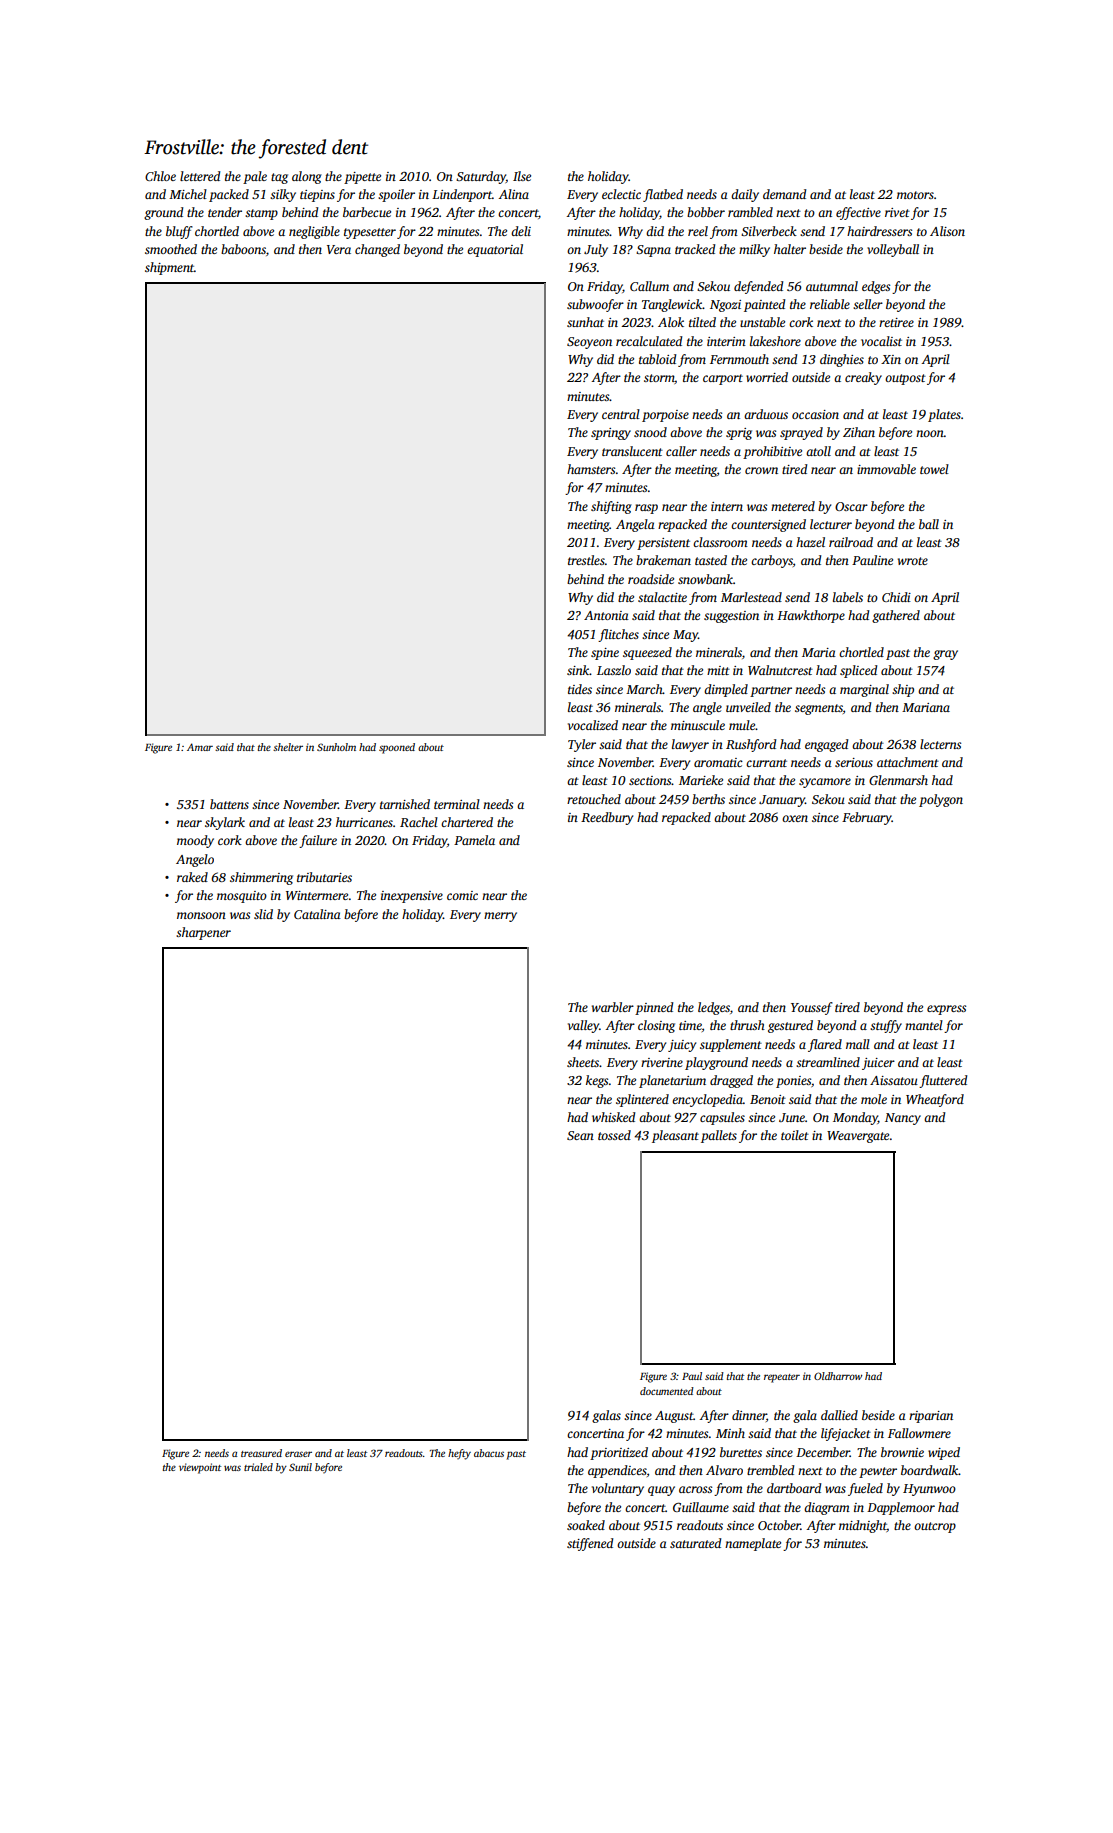 This screenshot has width=1113, height=1833. I want to click on treasured, so click(261, 1453).
